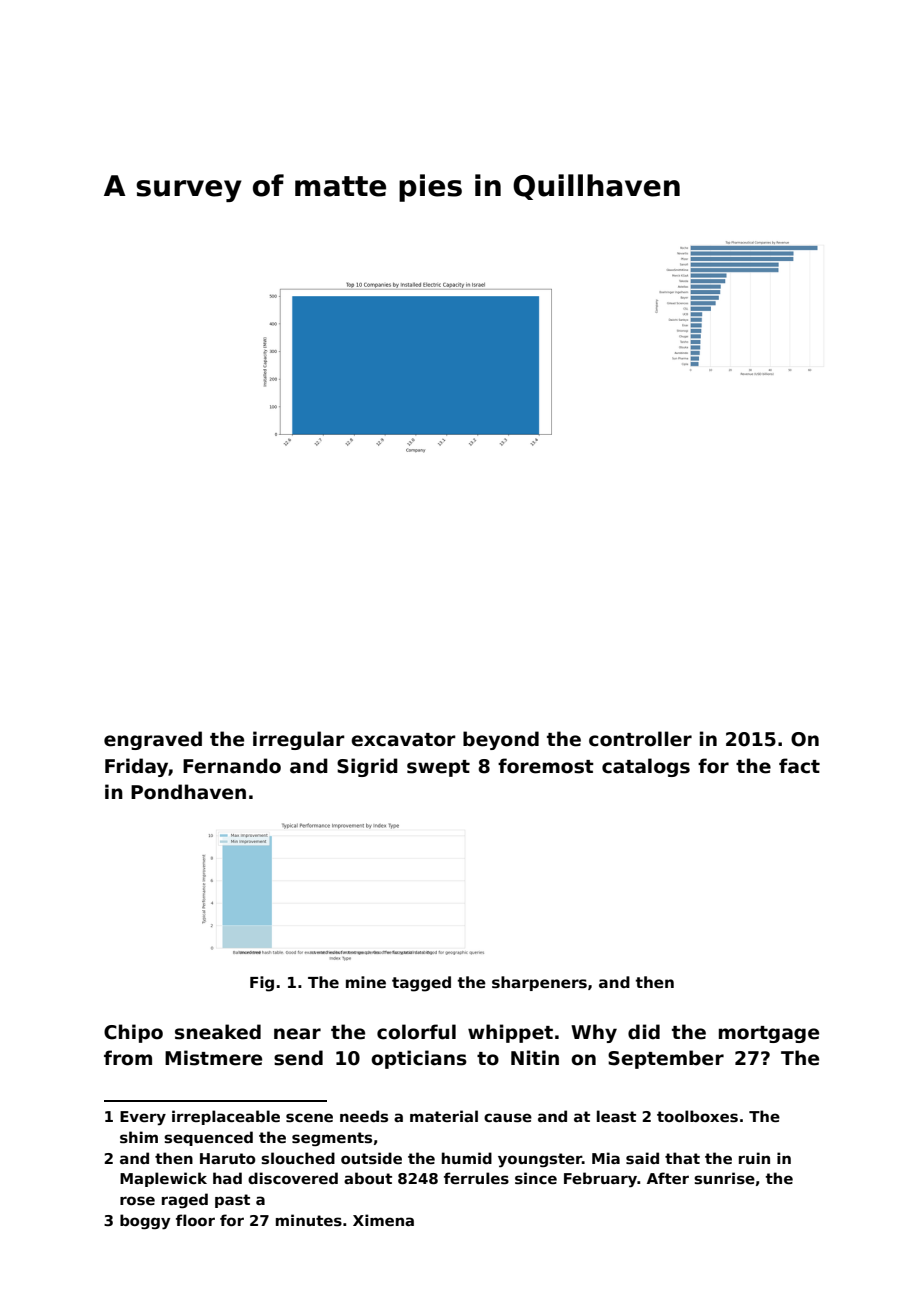 This screenshot has width=924, height=1311. Describe the element at coordinates (646, 767) in the screenshot. I see `catalogs` at that location.
